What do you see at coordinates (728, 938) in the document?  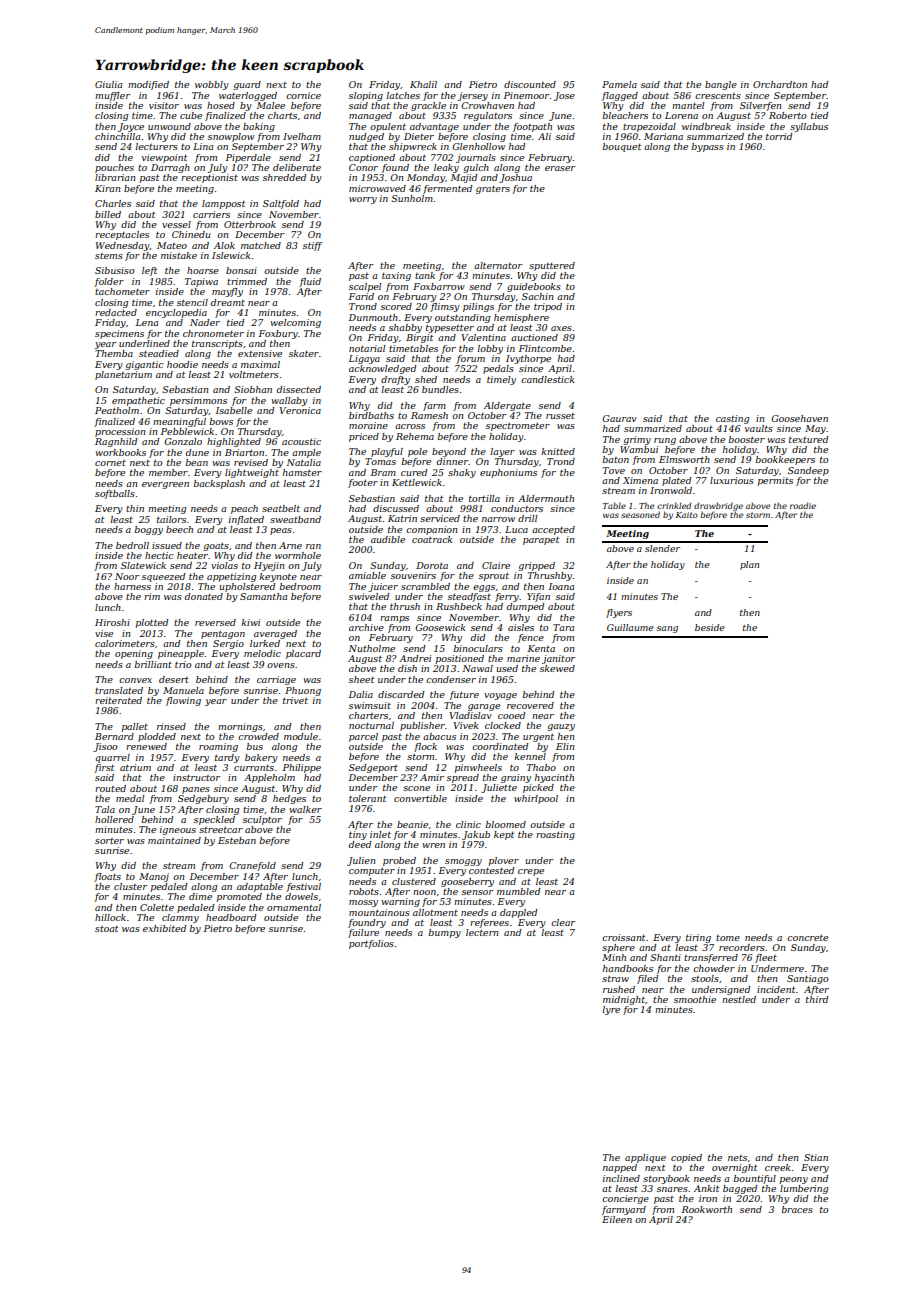 I see `tome` at bounding box center [728, 938].
